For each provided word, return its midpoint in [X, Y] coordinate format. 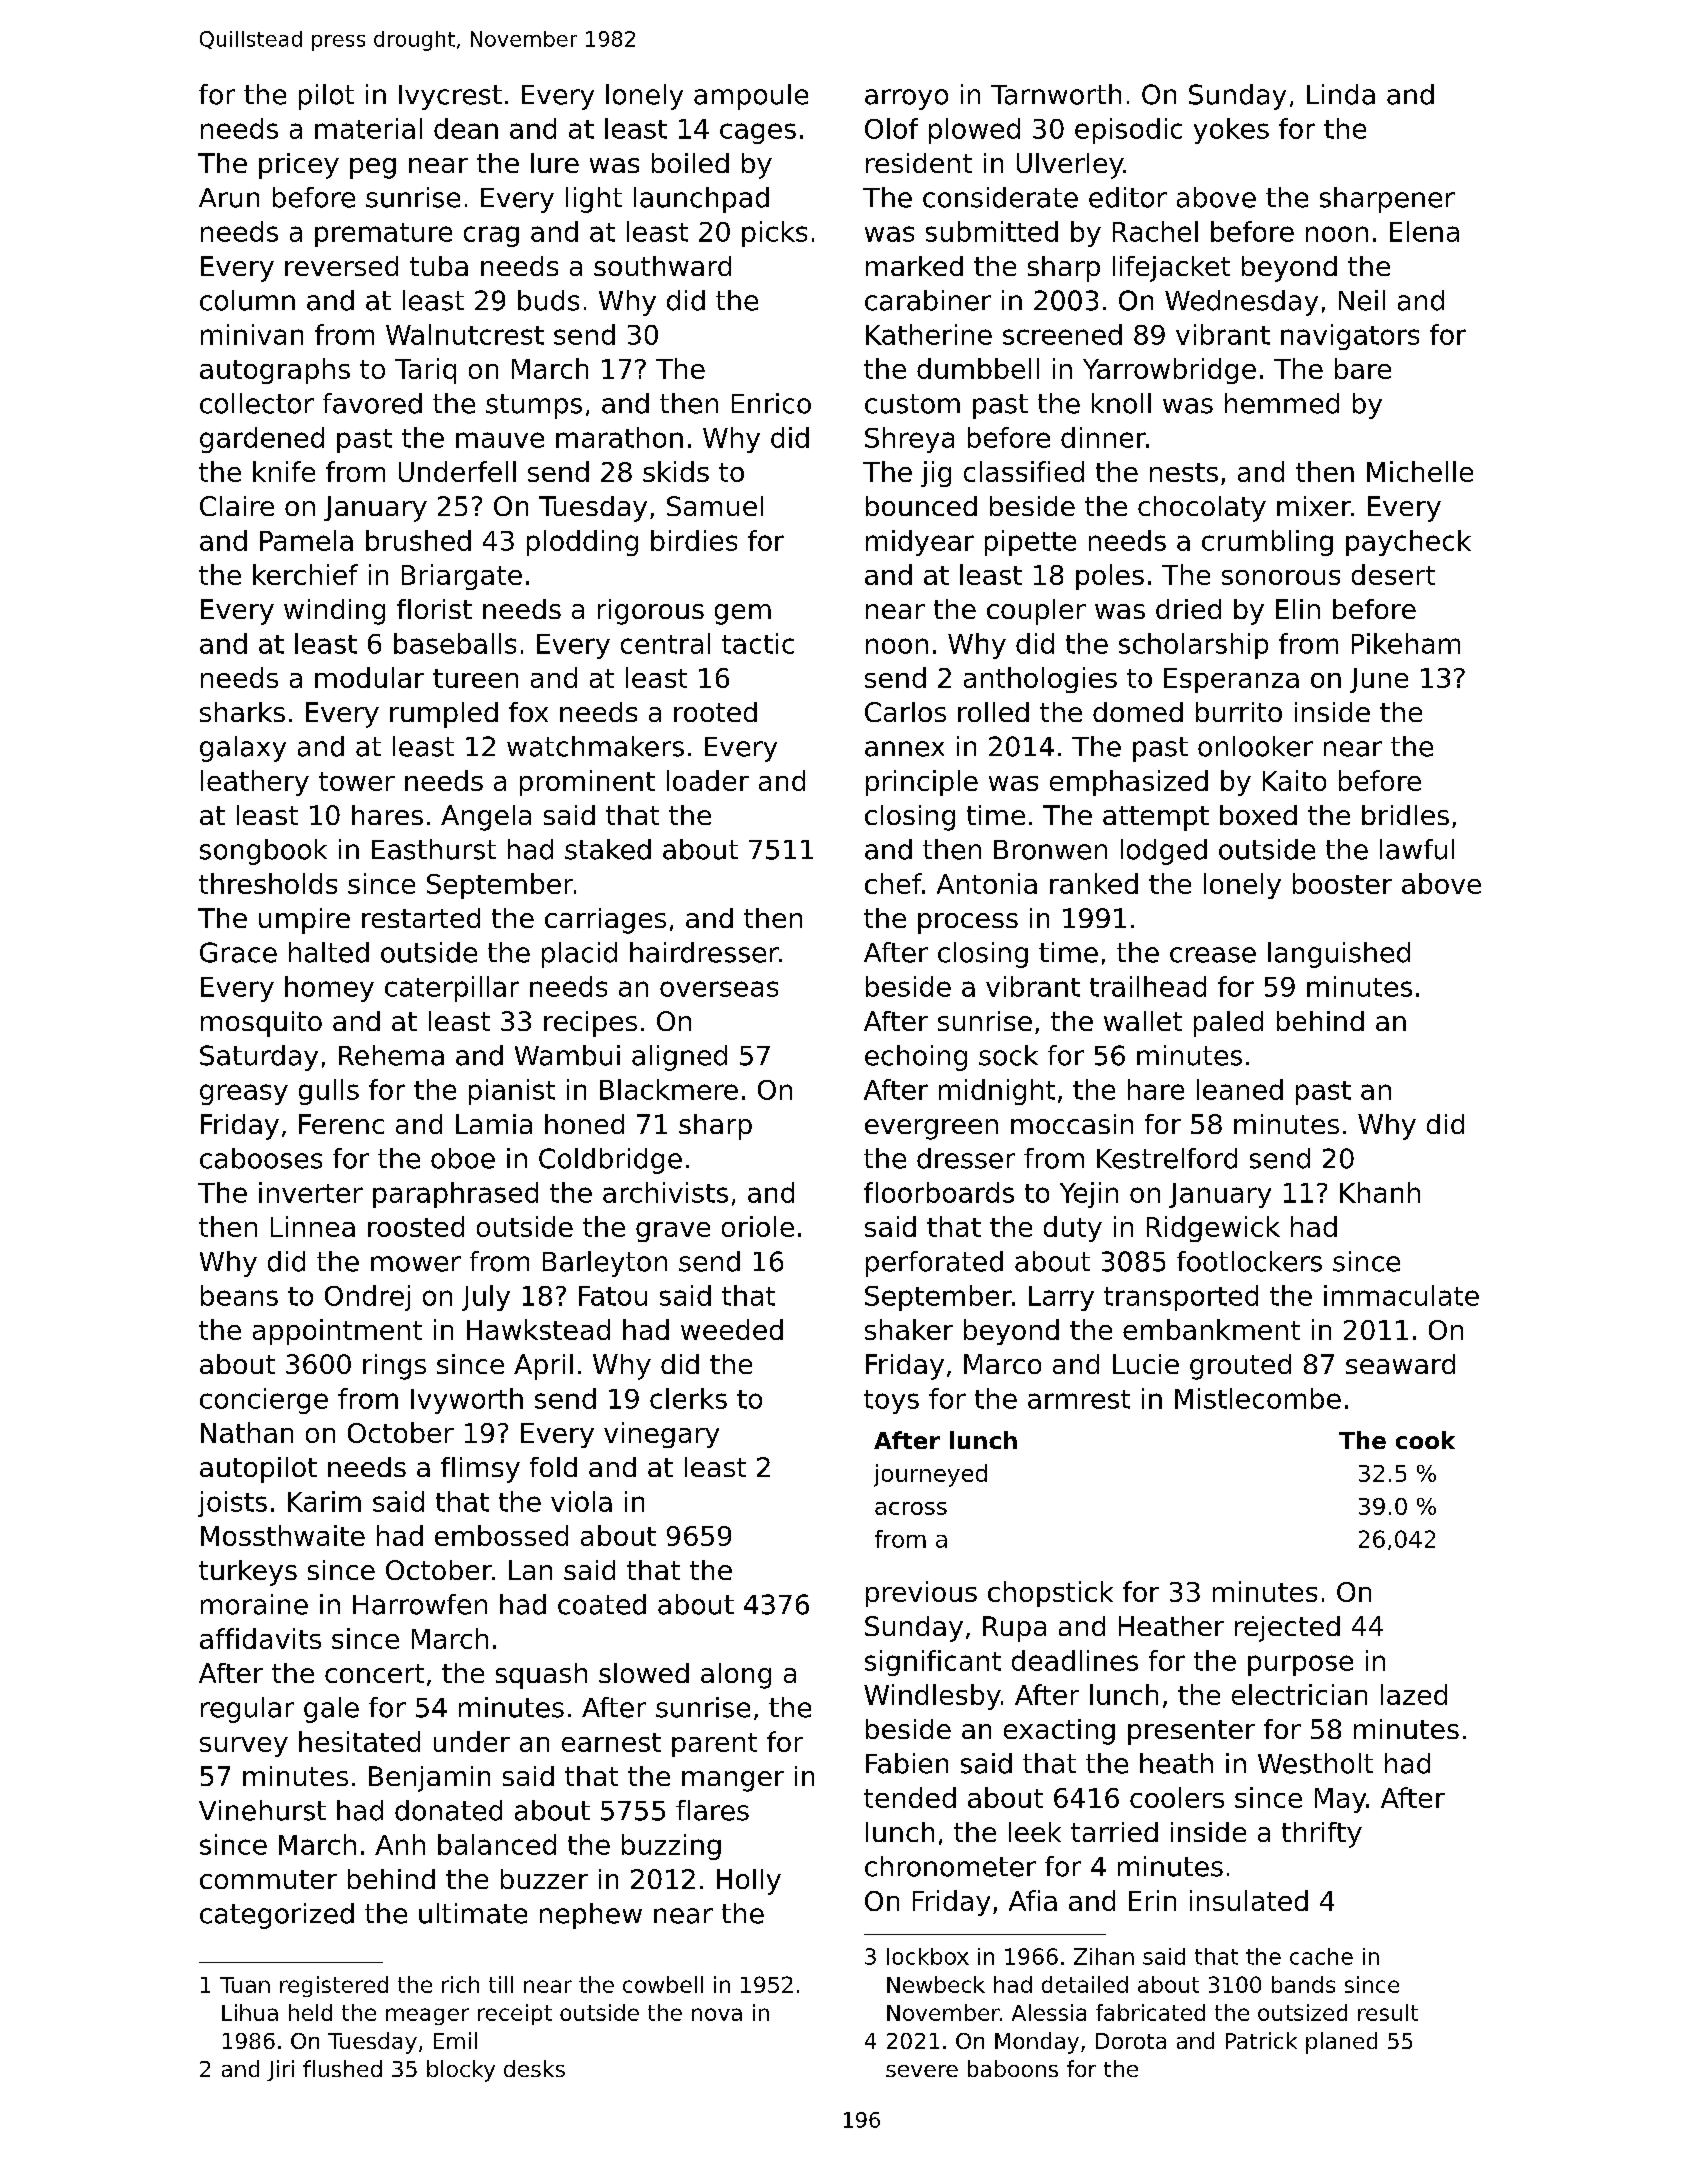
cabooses [261, 1158]
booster [1342, 883]
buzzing [671, 1847]
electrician [1299, 1694]
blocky [461, 2071]
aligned [679, 1058]
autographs [275, 371]
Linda [1341, 94]
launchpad [701, 200]
